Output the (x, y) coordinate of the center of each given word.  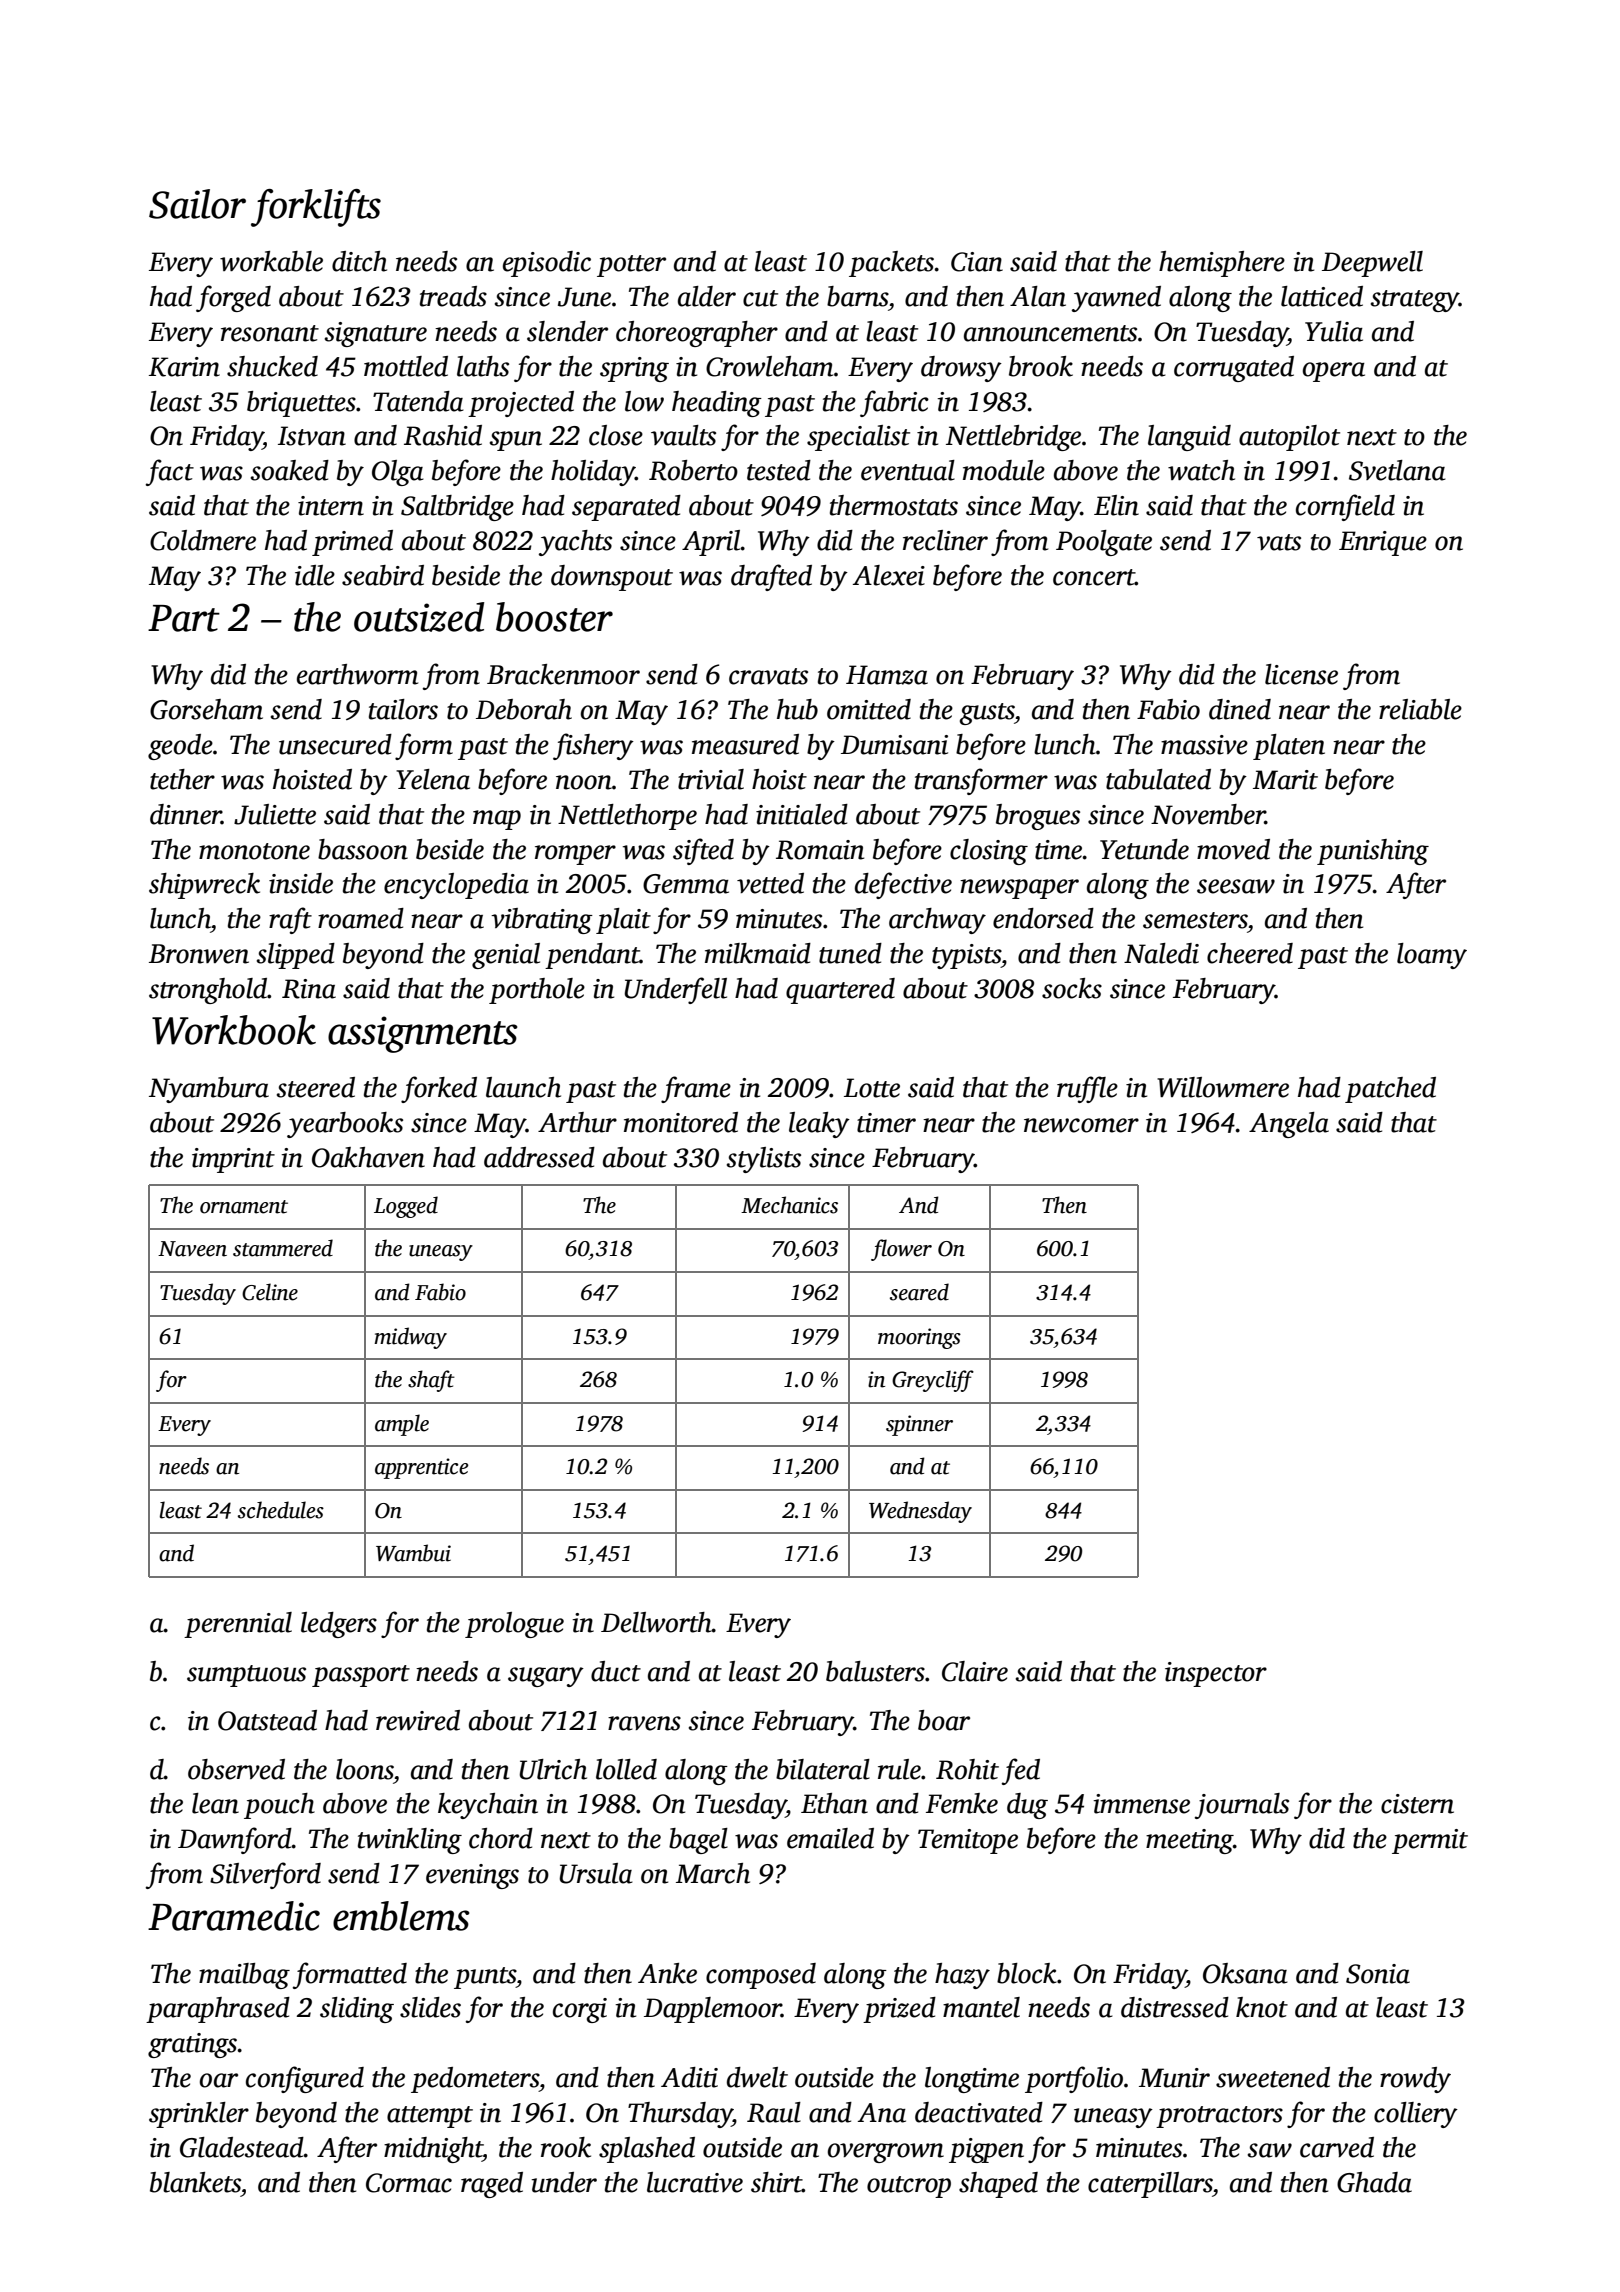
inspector (1216, 1674)
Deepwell (1372, 264)
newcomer (1081, 1125)
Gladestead (242, 2147)
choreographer (697, 334)
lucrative (695, 2182)
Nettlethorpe (627, 817)
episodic (547, 264)
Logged (406, 1207)
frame (696, 1089)
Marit (1285, 780)
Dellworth (656, 1622)
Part (184, 618)
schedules (281, 1510)
